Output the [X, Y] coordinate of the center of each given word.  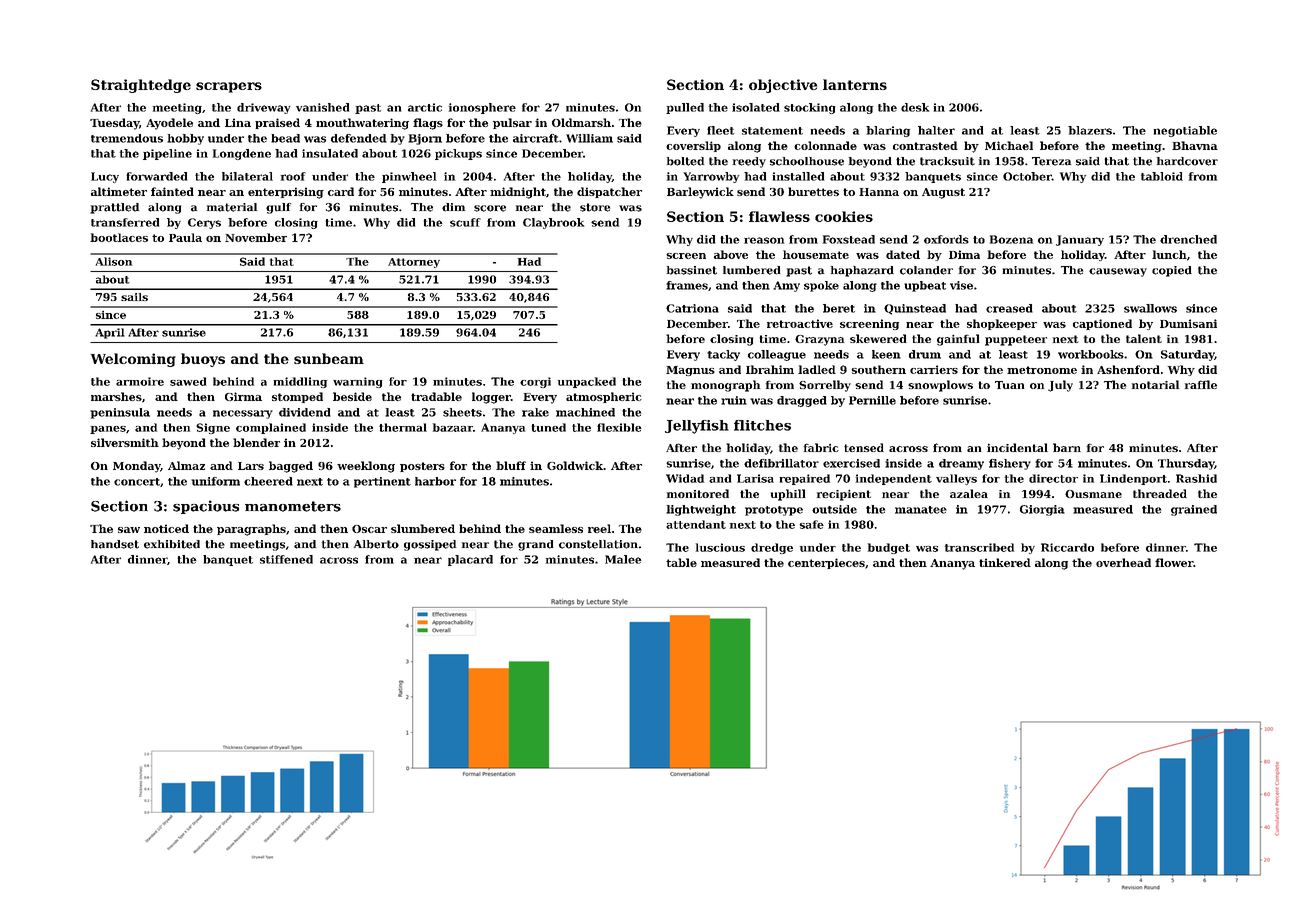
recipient [844, 495]
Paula [185, 237]
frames [687, 285]
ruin [734, 400]
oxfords [946, 239]
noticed [166, 528]
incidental [1017, 447]
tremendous [127, 138]
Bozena [1011, 239]
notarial [1155, 384]
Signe [213, 428]
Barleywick [700, 193]
